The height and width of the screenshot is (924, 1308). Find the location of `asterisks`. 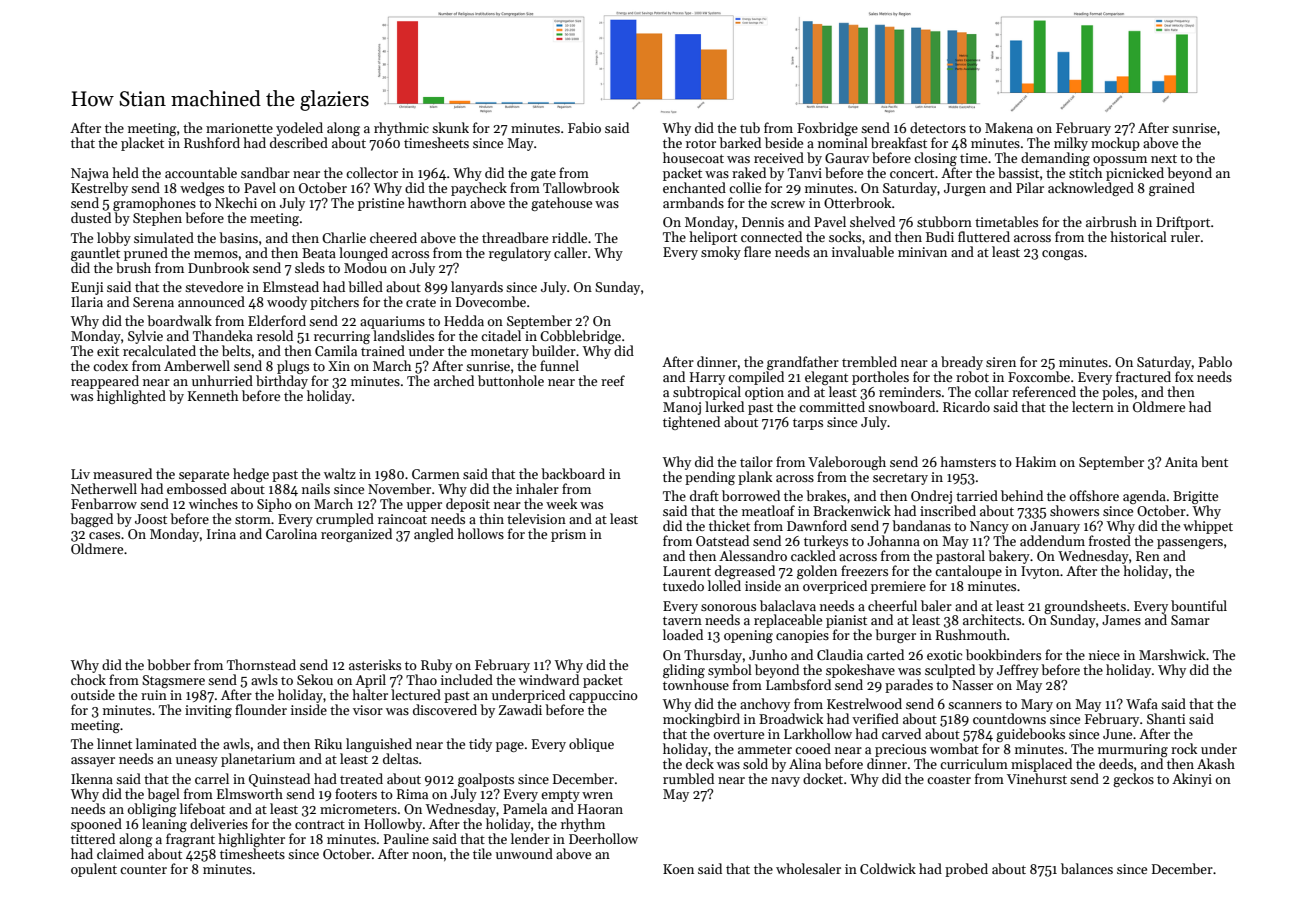

asterisks is located at coordinates (375, 664).
